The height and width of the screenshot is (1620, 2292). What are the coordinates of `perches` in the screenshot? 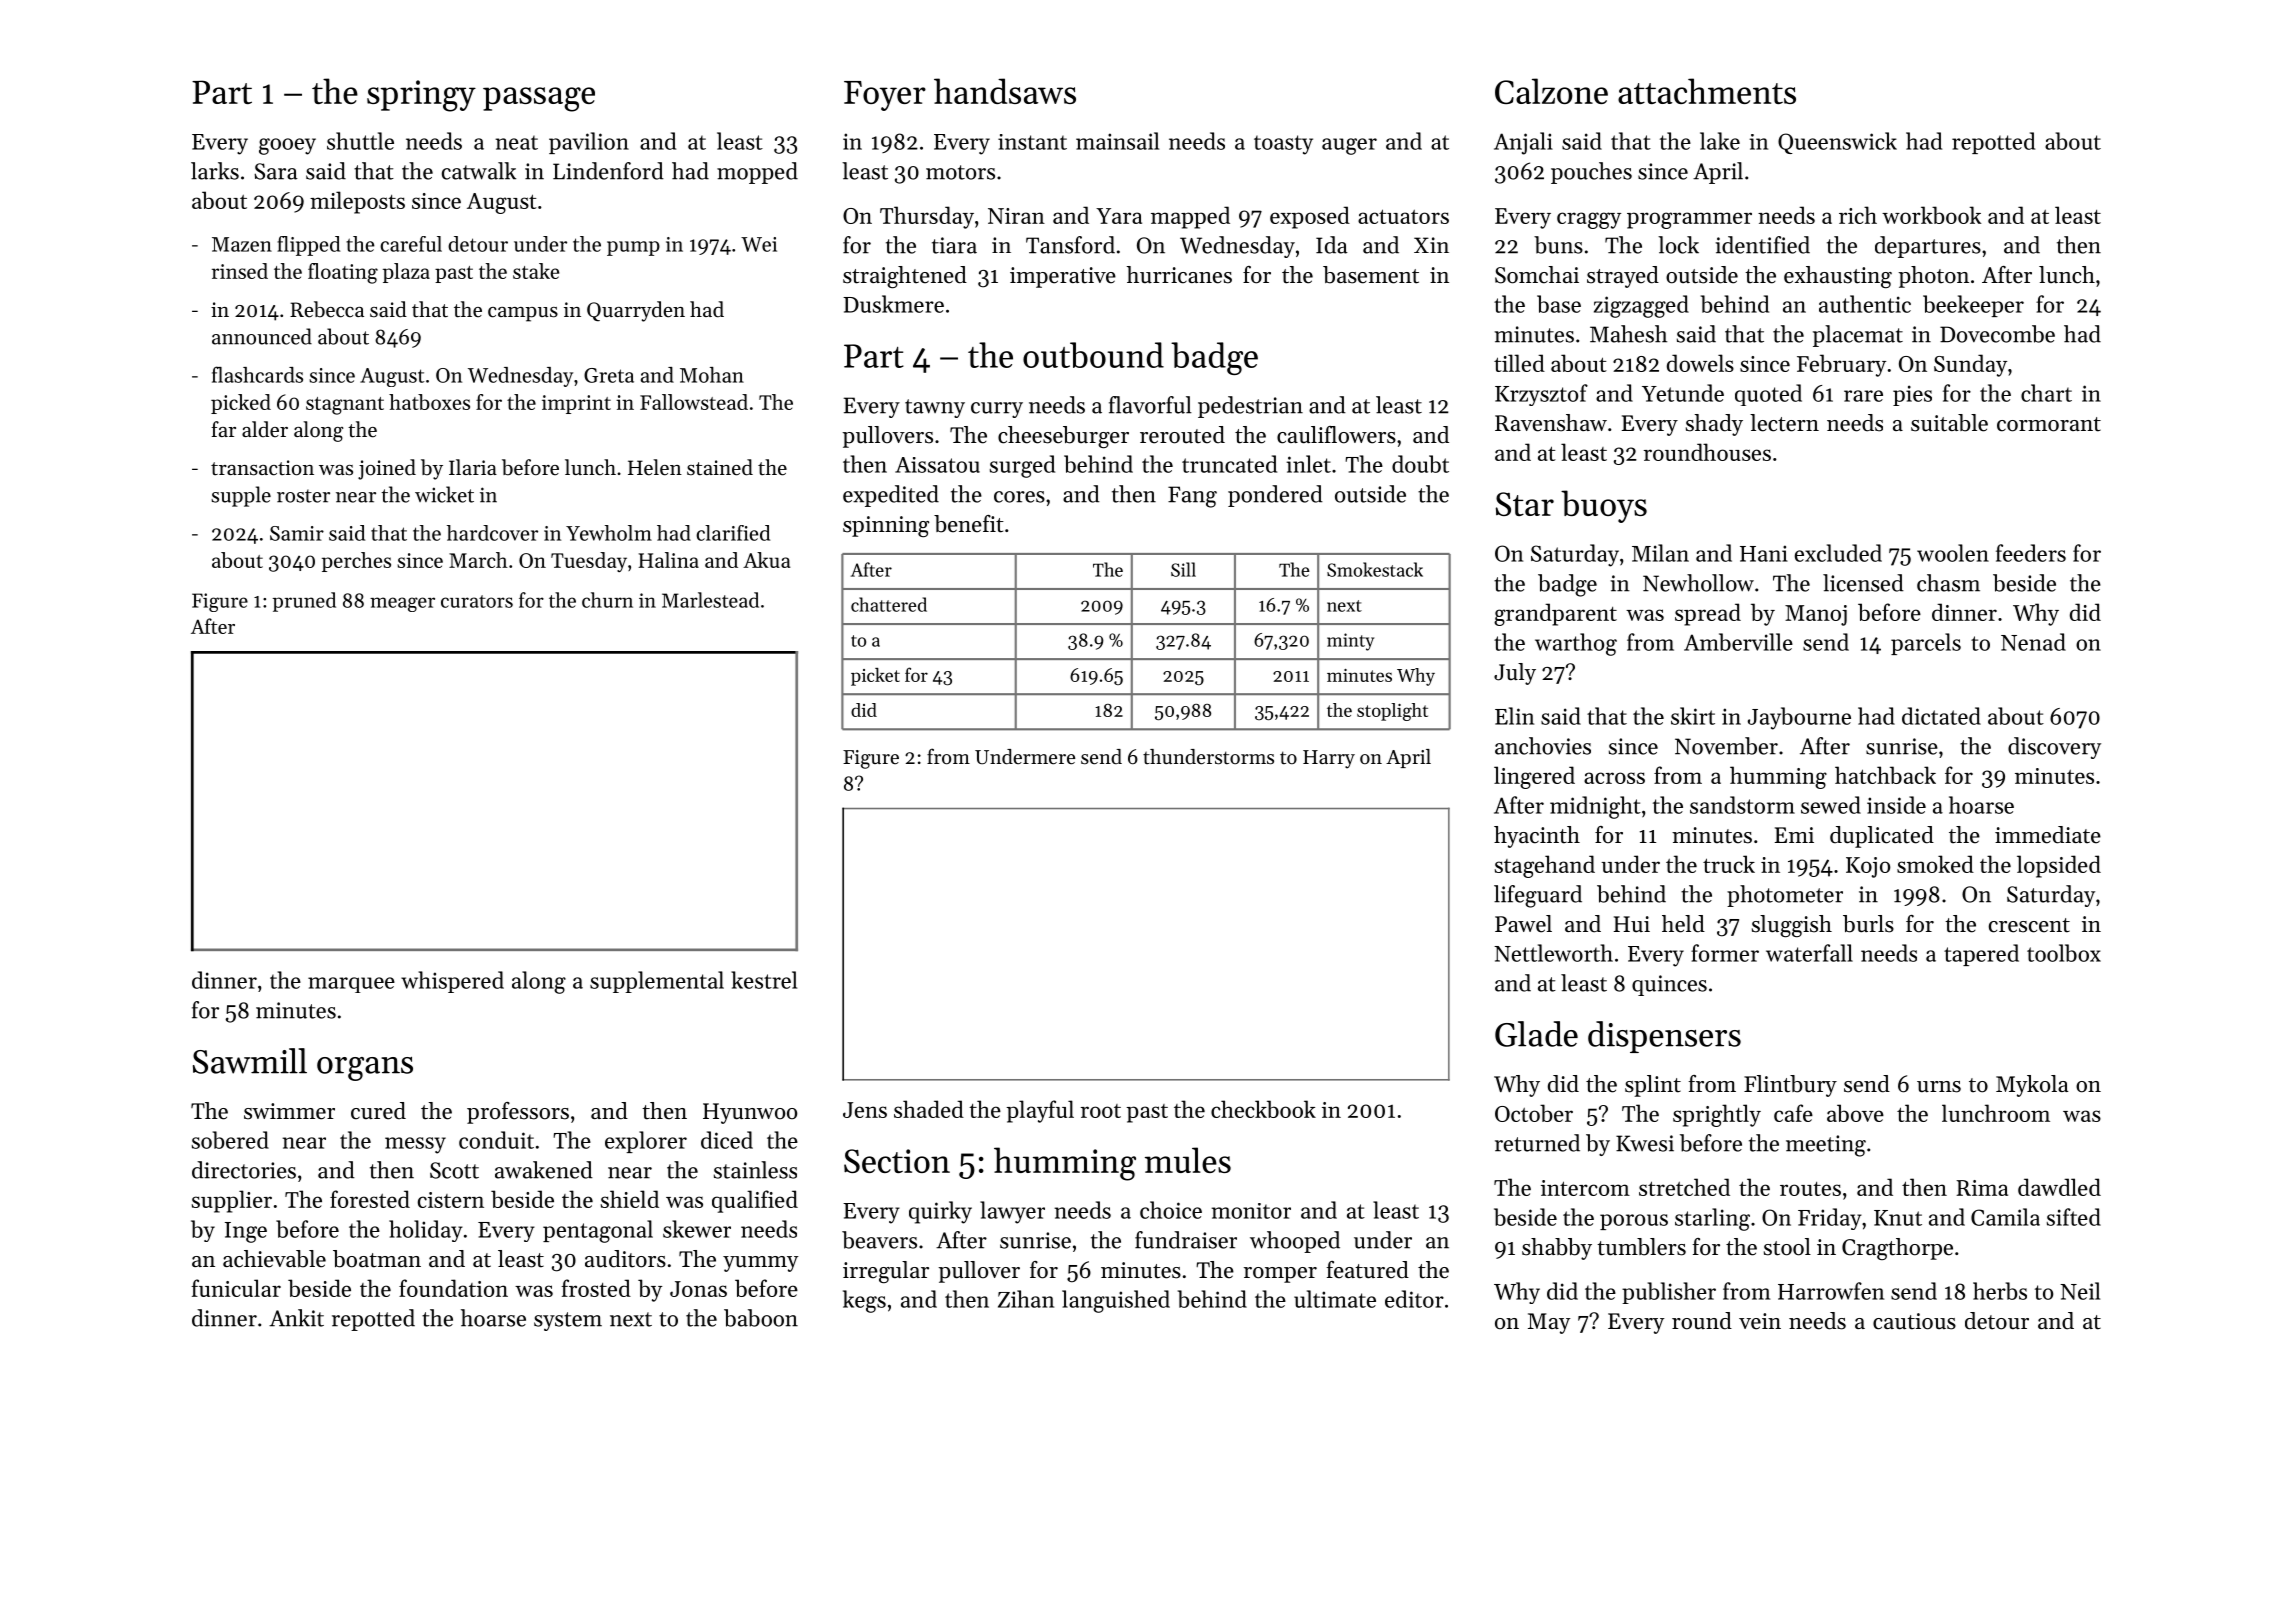 It's located at (356, 562).
